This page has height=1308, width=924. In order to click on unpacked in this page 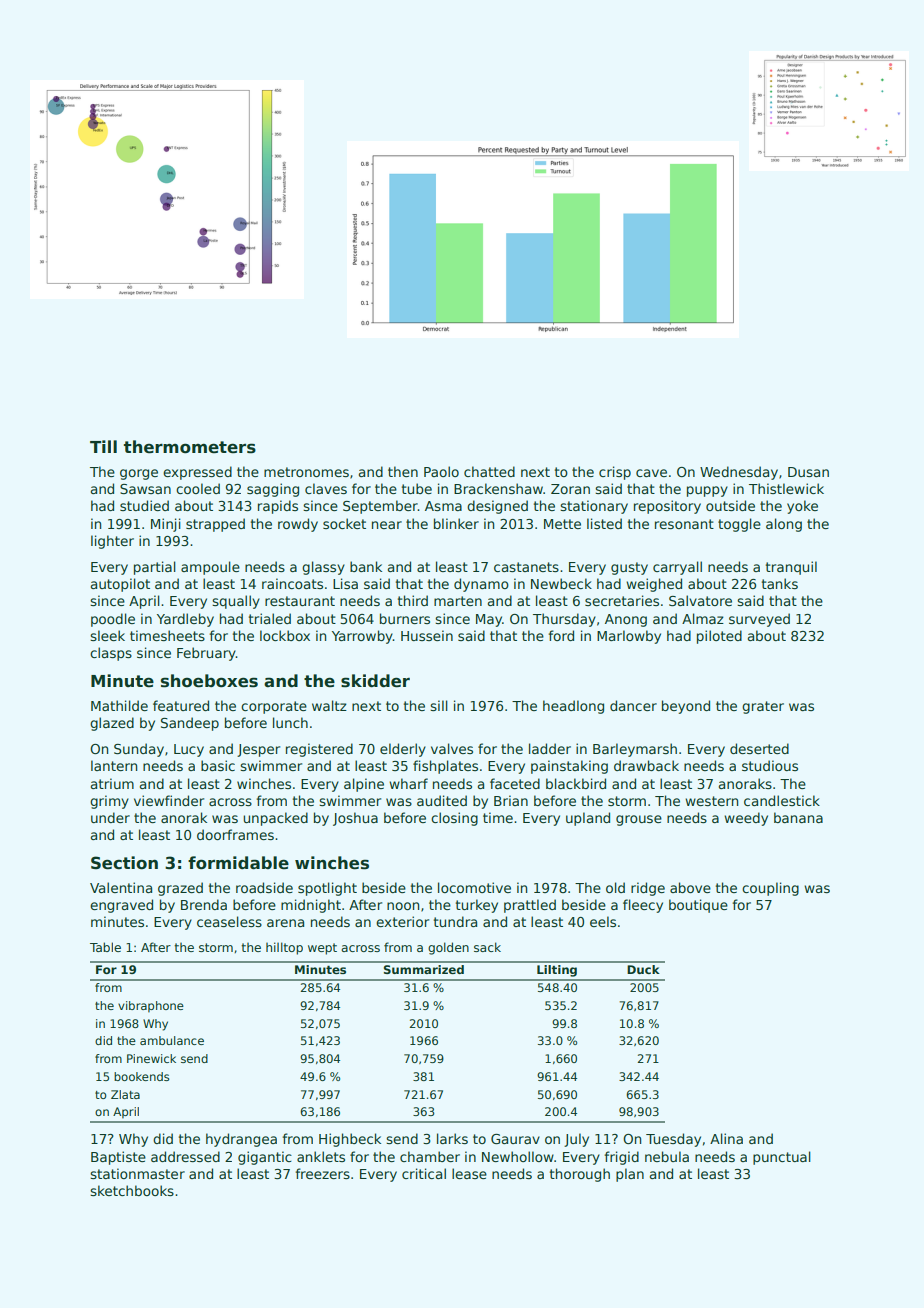, I will do `click(275, 819)`.
